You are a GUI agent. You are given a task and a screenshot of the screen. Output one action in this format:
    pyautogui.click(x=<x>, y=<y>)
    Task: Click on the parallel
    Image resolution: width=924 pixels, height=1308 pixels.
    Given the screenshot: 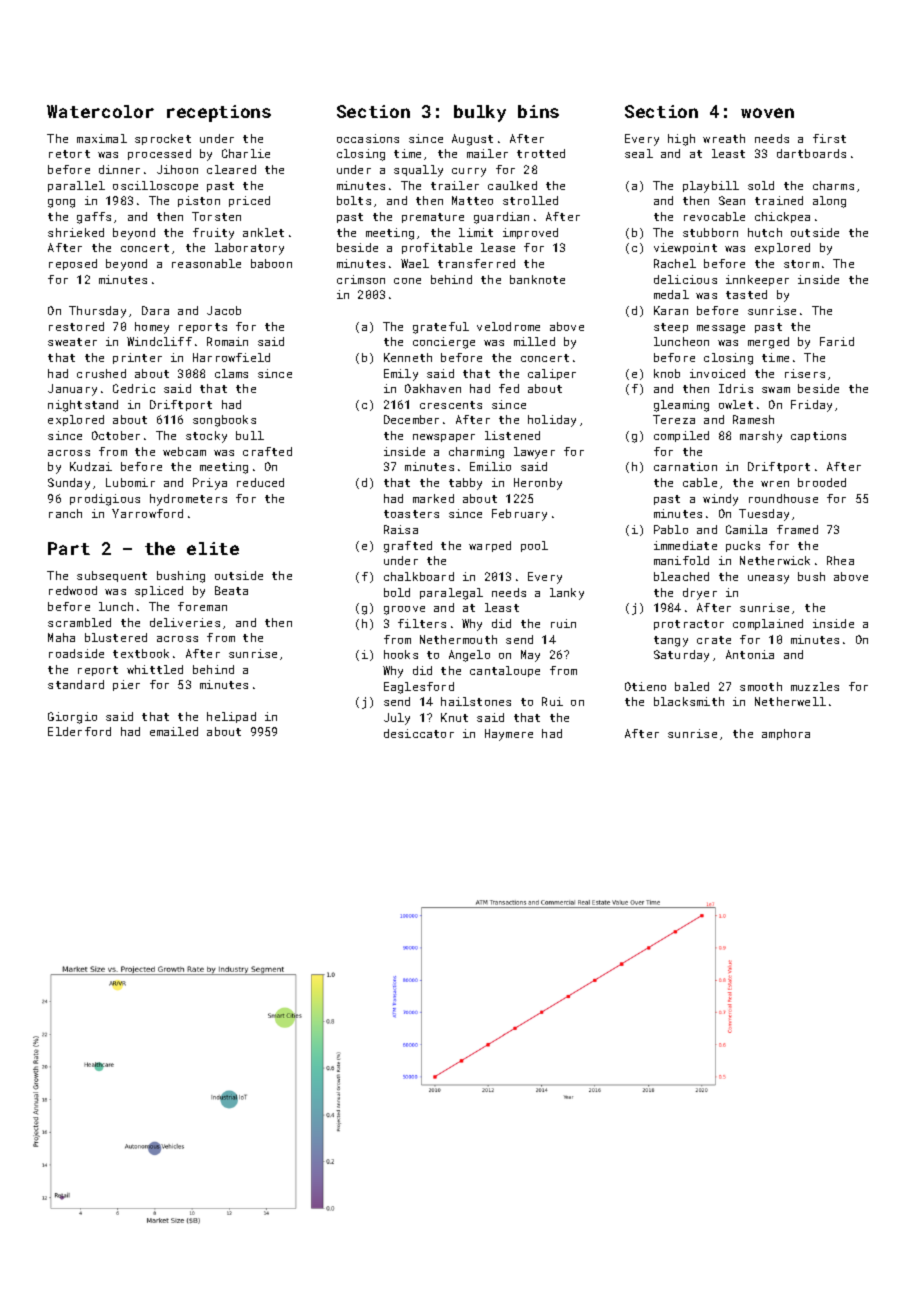 What is the action you would take?
    pyautogui.click(x=76, y=186)
